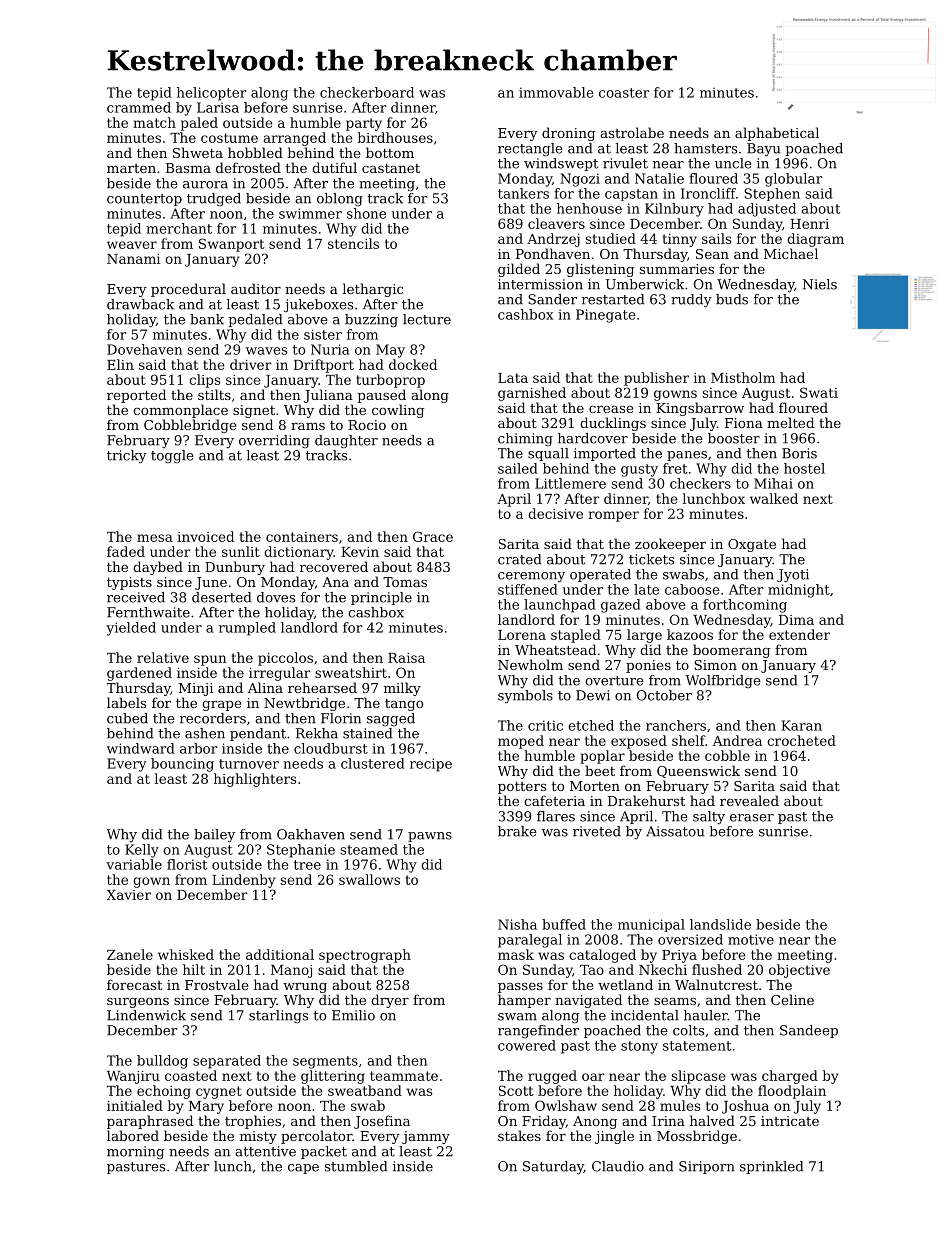  I want to click on Lorena, so click(522, 635).
